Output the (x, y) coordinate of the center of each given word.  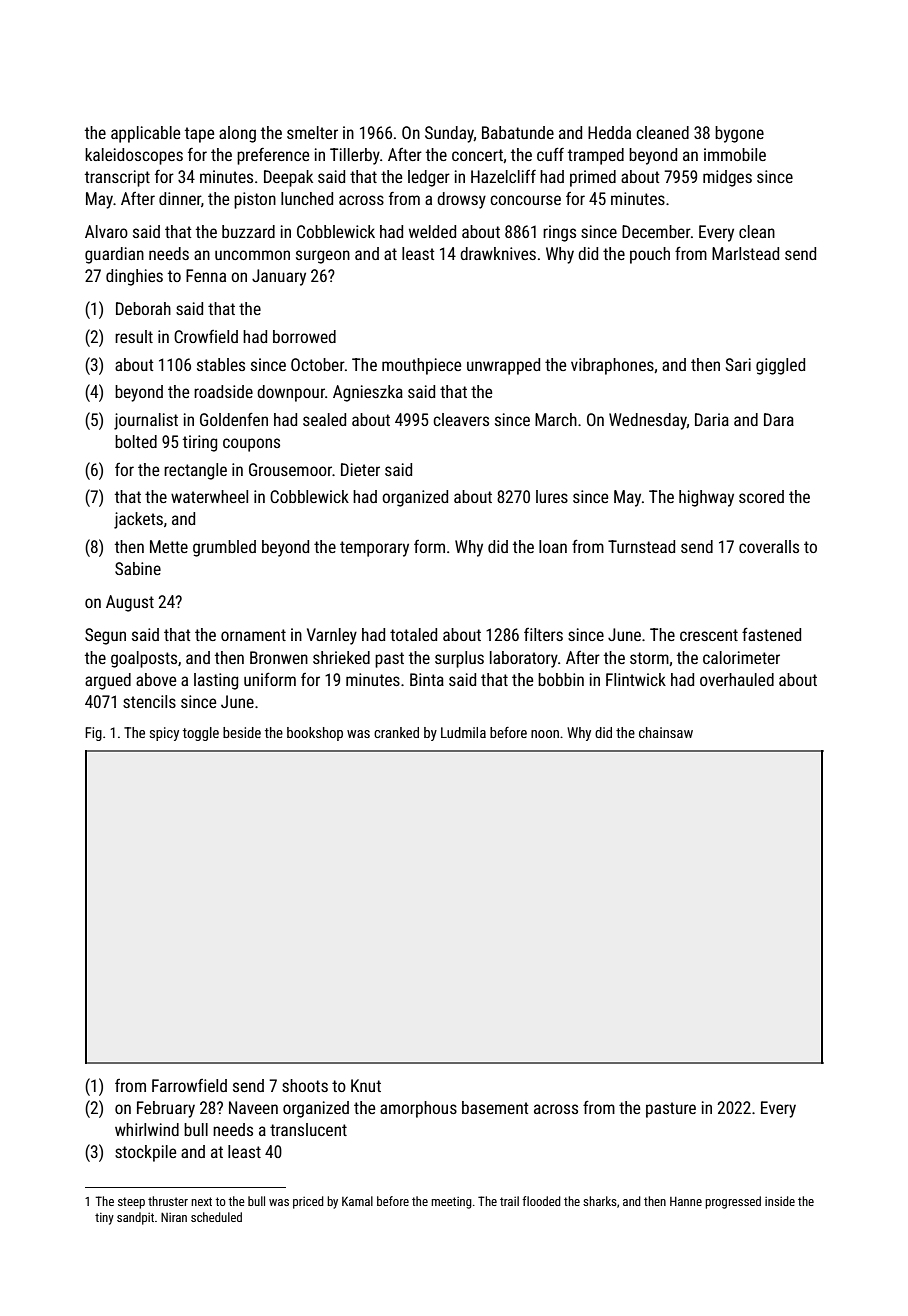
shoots (305, 1085)
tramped (596, 156)
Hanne (686, 1201)
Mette (169, 546)
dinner (180, 198)
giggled (780, 366)
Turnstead (641, 546)
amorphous (418, 1109)
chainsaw (666, 732)
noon (545, 734)
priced (308, 1202)
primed (593, 178)
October (318, 364)
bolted (136, 441)
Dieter (360, 469)
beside (242, 732)
